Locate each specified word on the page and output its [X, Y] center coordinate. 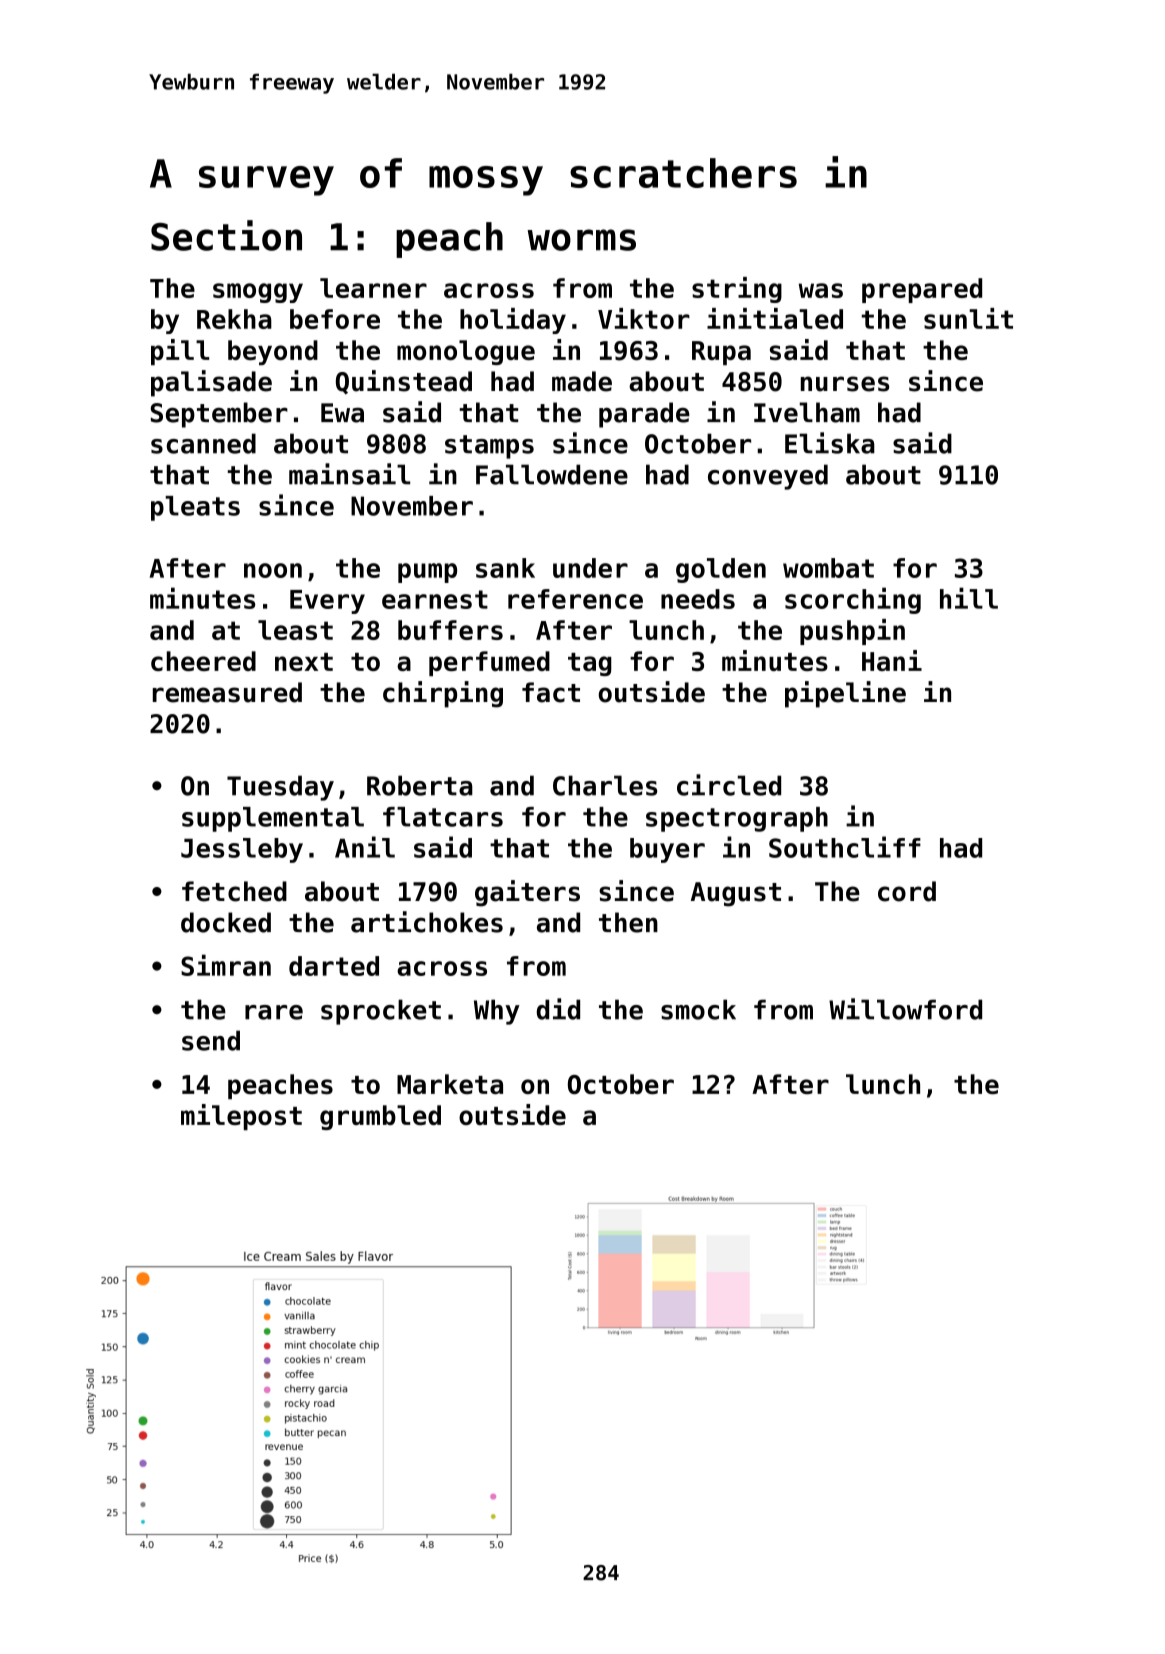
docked [226, 922]
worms [581, 240]
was [821, 290]
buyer [667, 850]
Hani [892, 660]
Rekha [234, 319]
